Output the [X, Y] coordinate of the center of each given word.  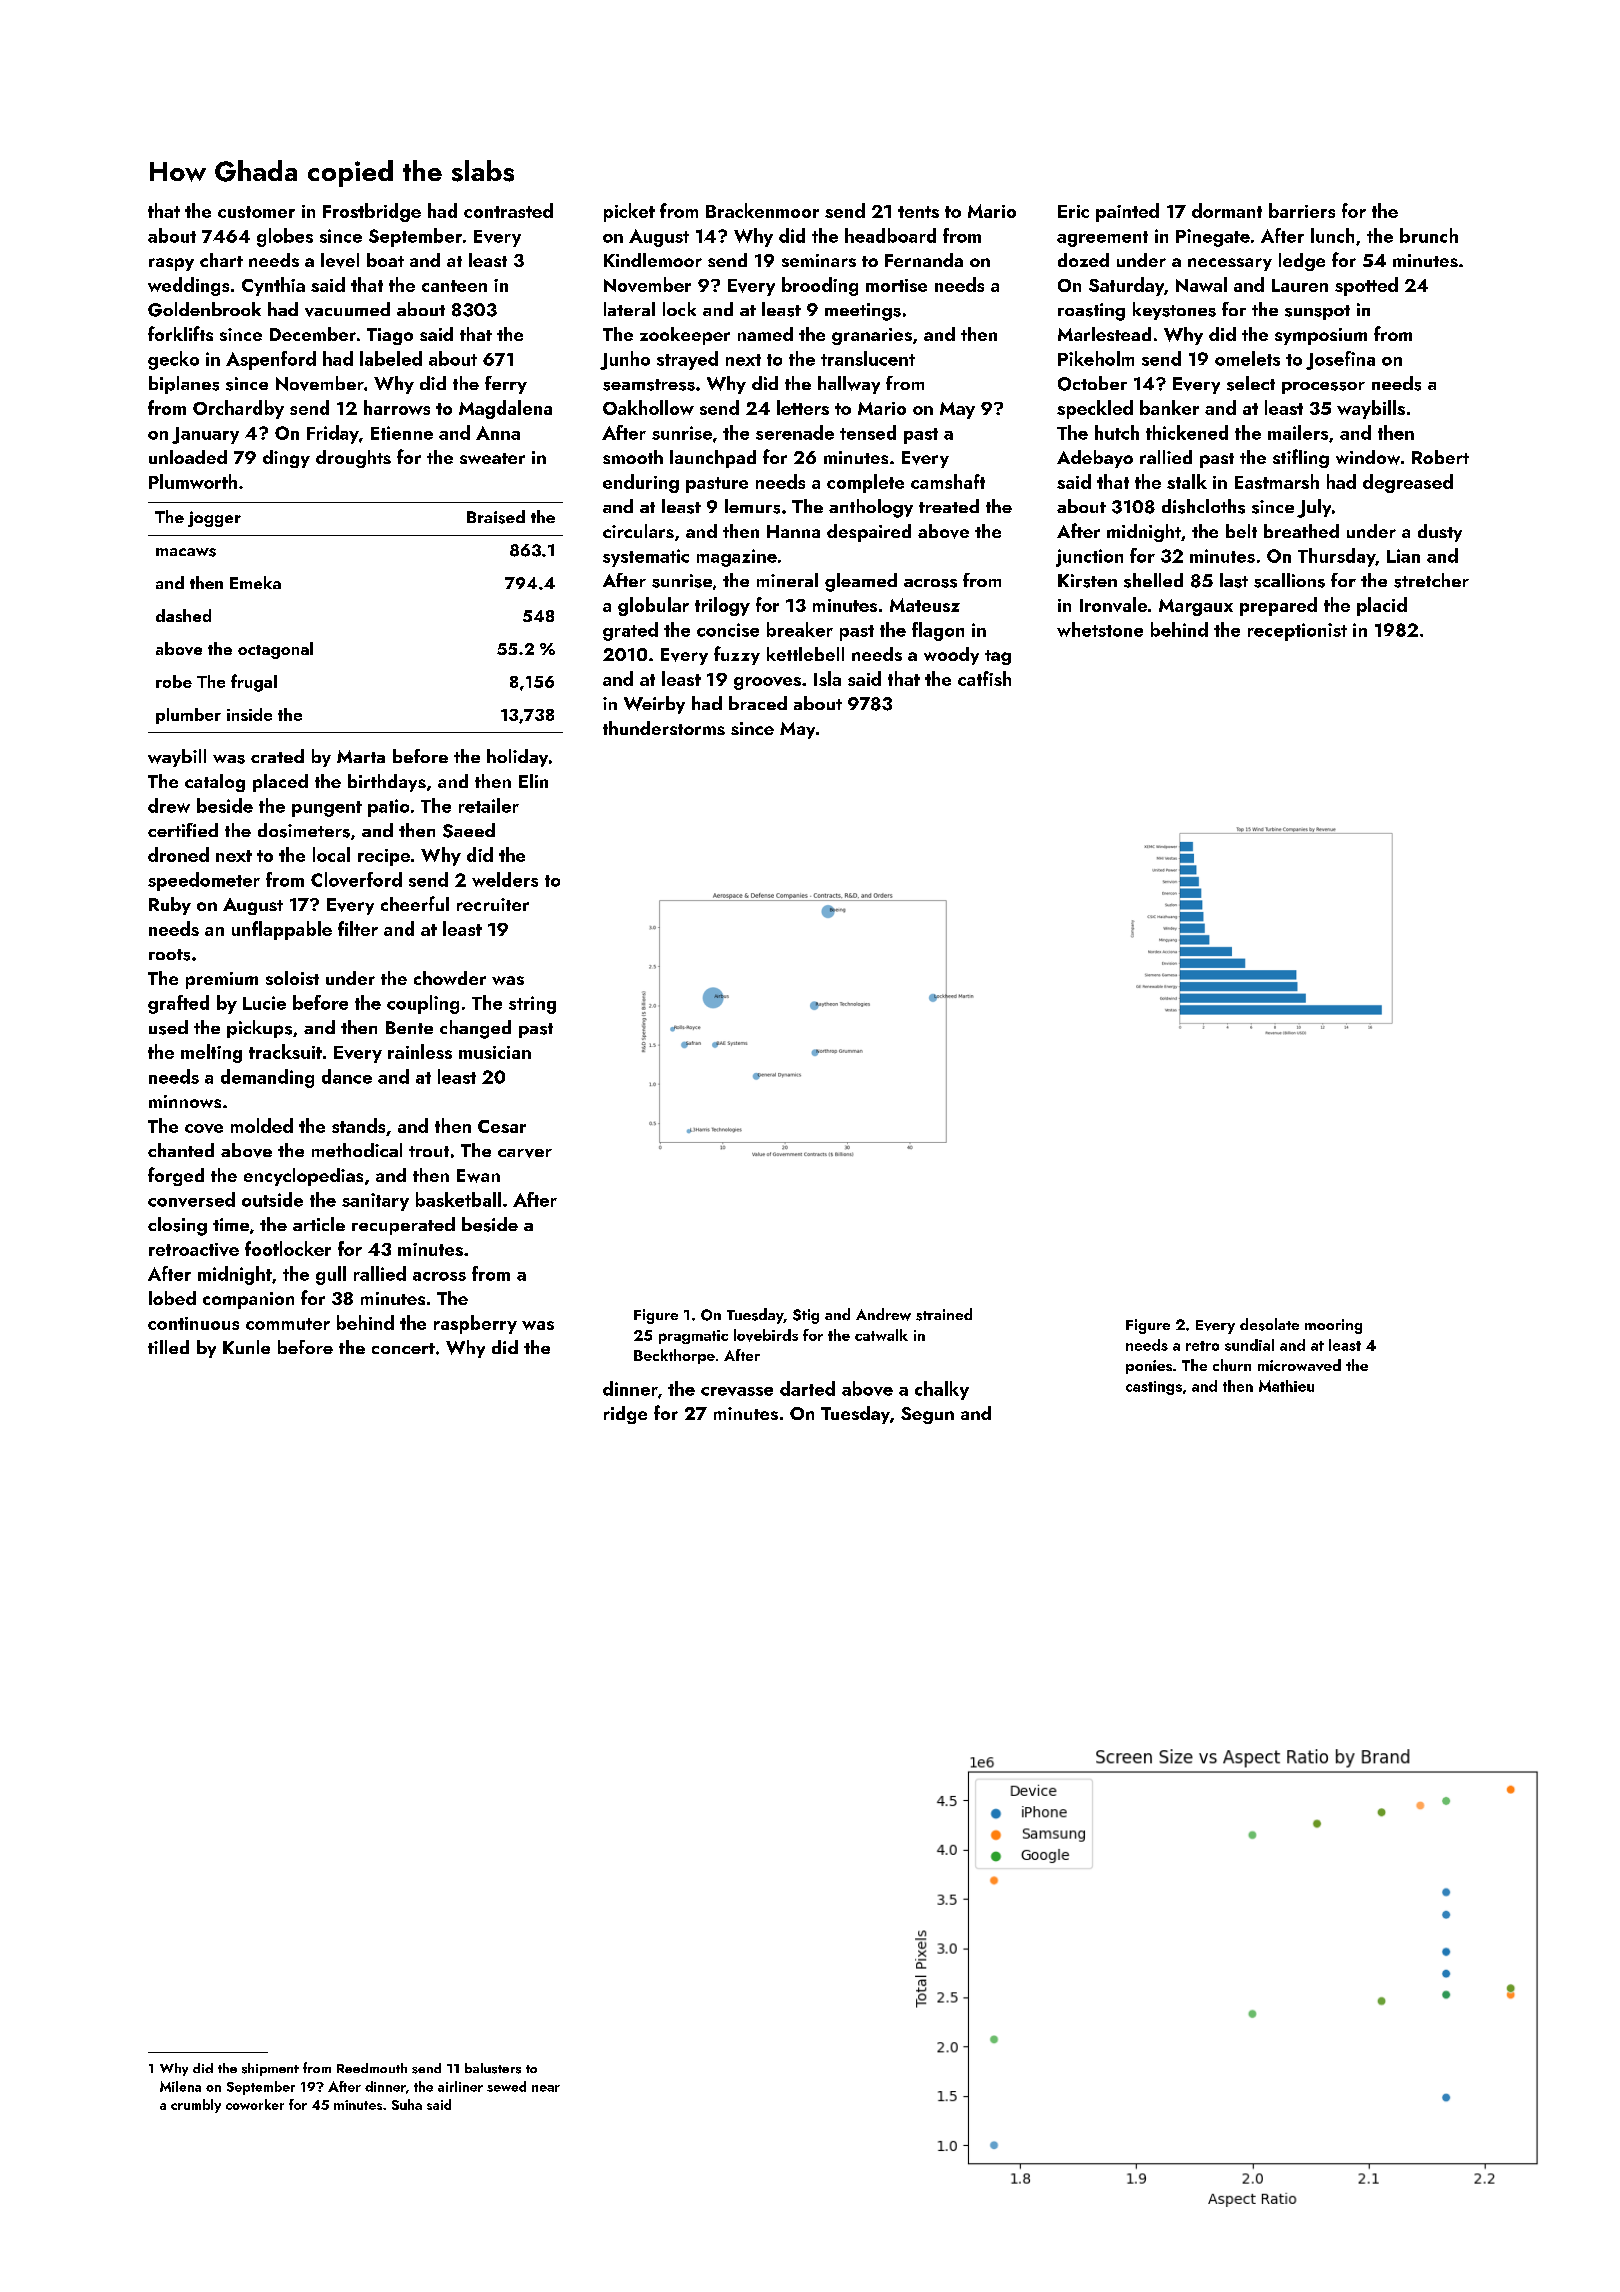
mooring [1333, 1326]
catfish [984, 678]
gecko [173, 360]
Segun [927, 1415]
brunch [1429, 235]
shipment [270, 2069]
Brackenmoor [762, 210]
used [168, 1027]
